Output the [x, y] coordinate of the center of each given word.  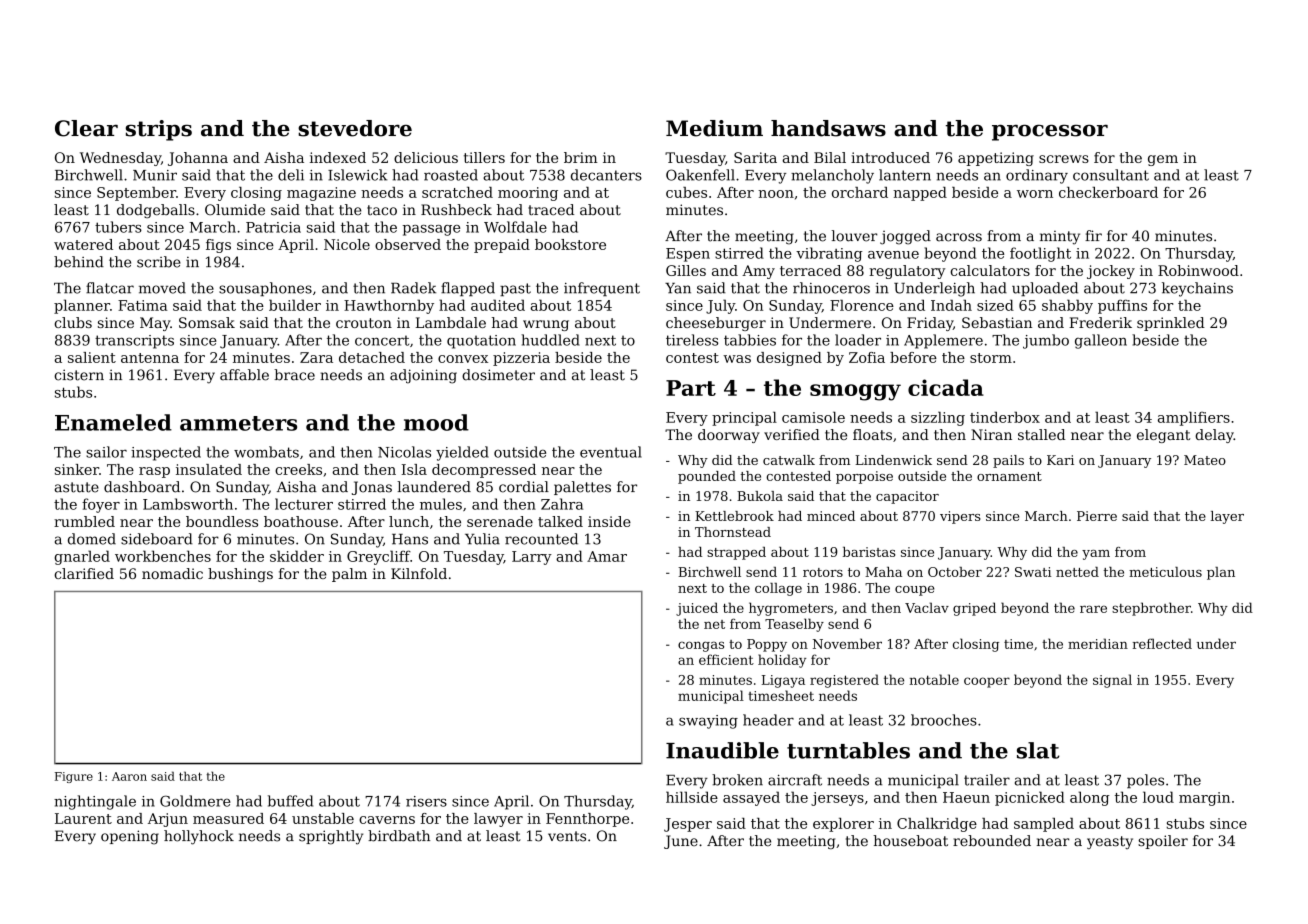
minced [831, 516]
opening [130, 837]
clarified [84, 573]
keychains [1197, 289]
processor [1050, 132]
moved [162, 288]
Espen [688, 255]
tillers [484, 157]
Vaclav [927, 607]
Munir [155, 175]
